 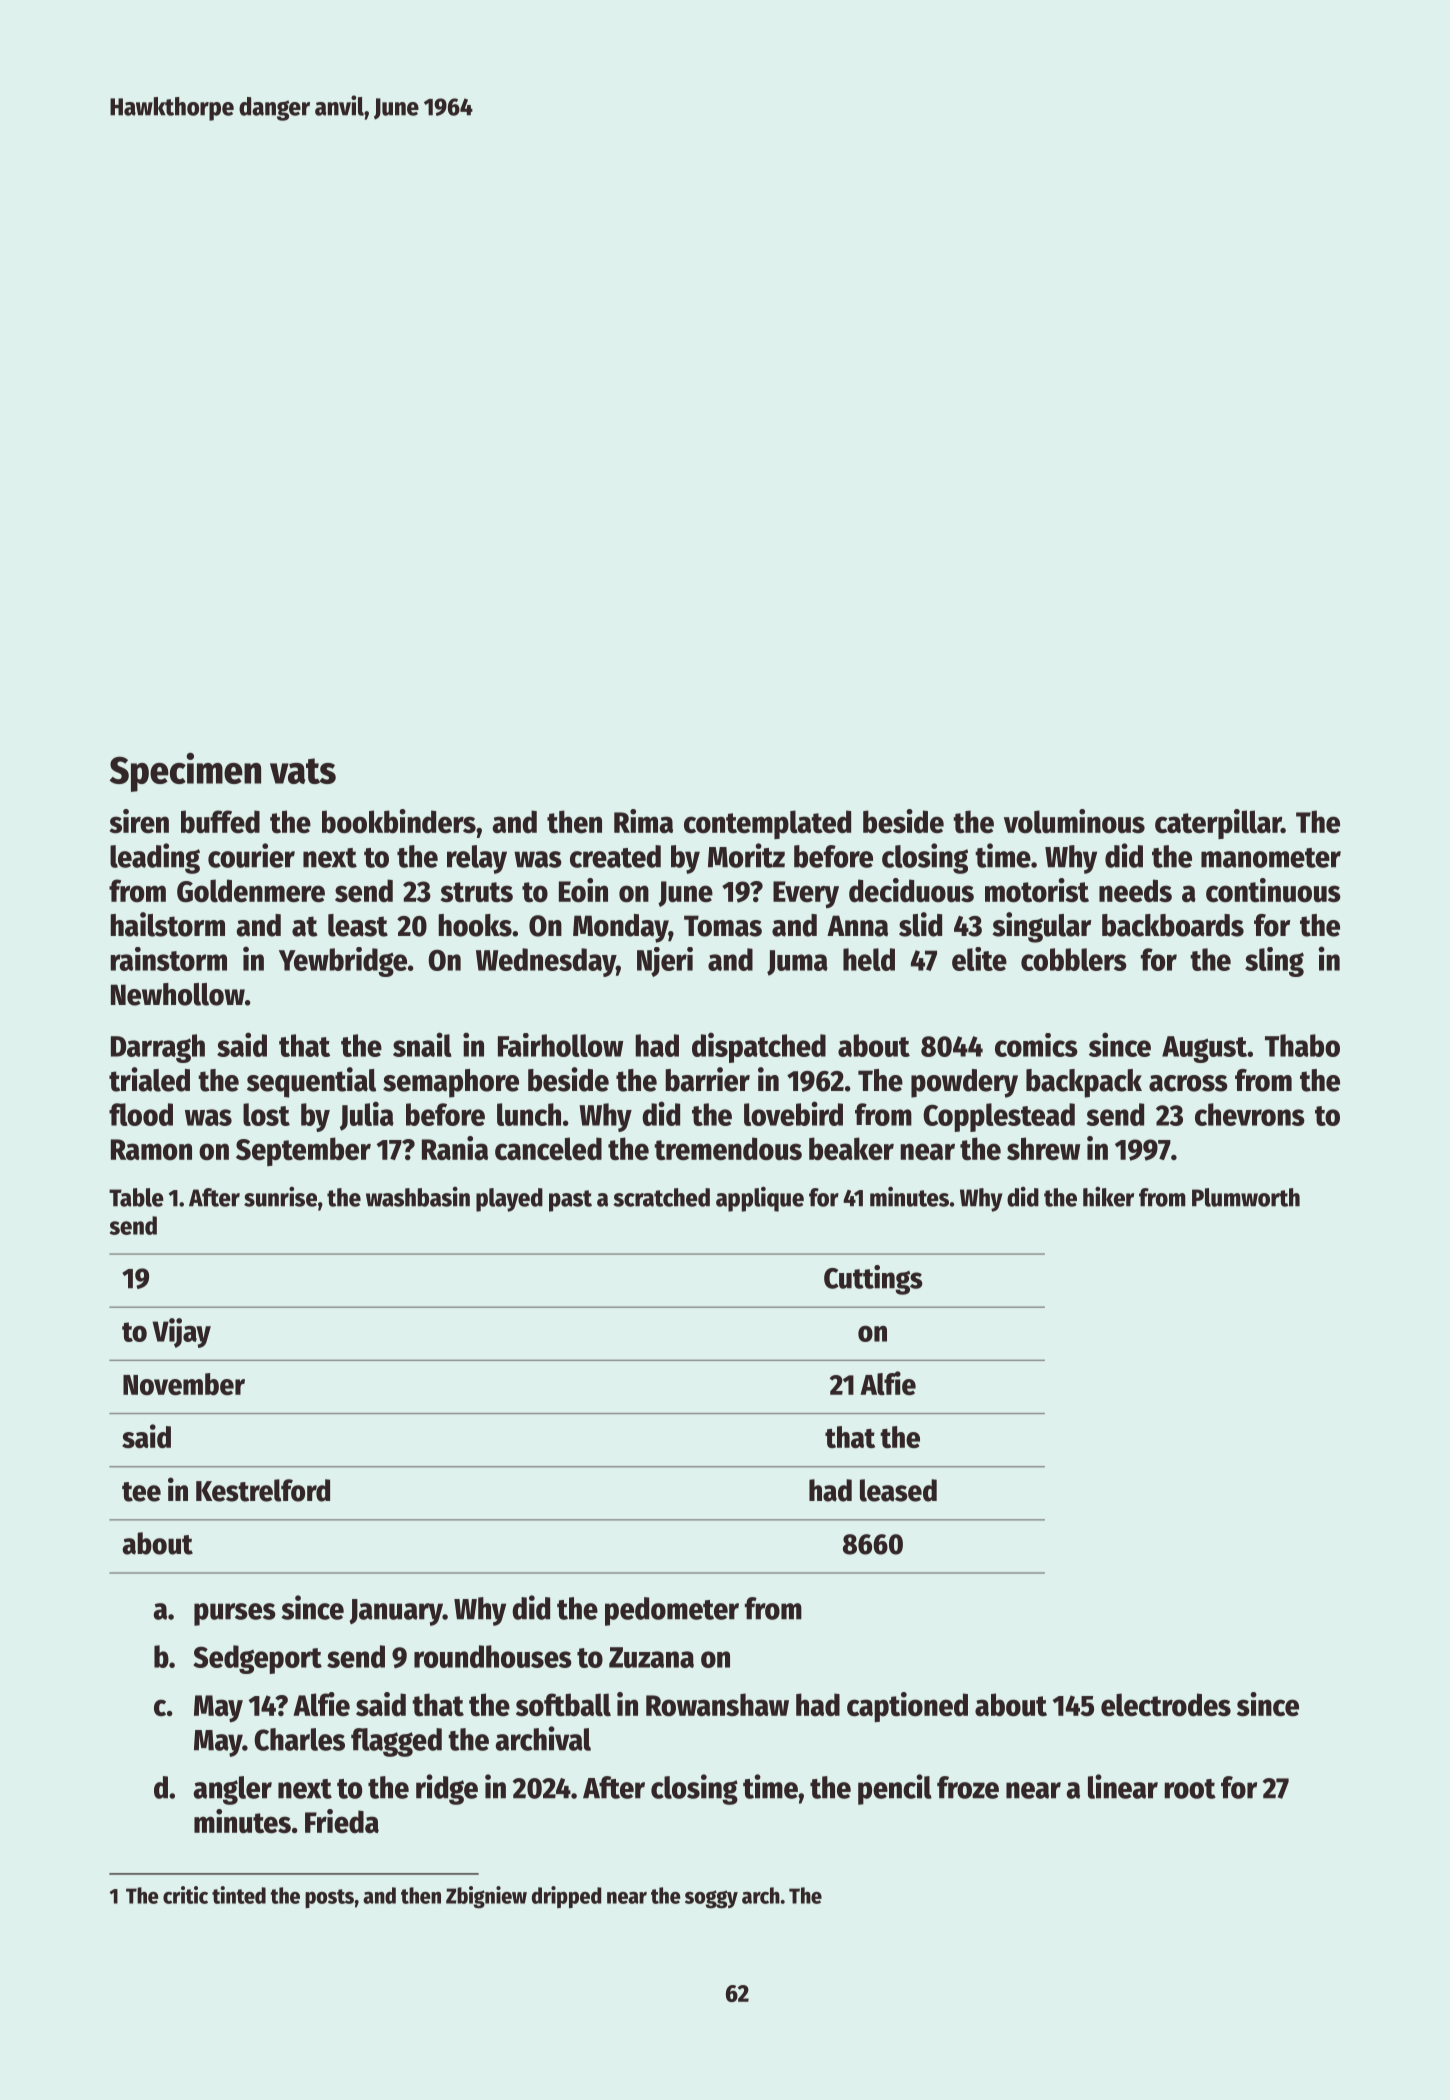 What do you see at coordinates (181, 1333) in the screenshot?
I see `Vijay` at bounding box center [181, 1333].
